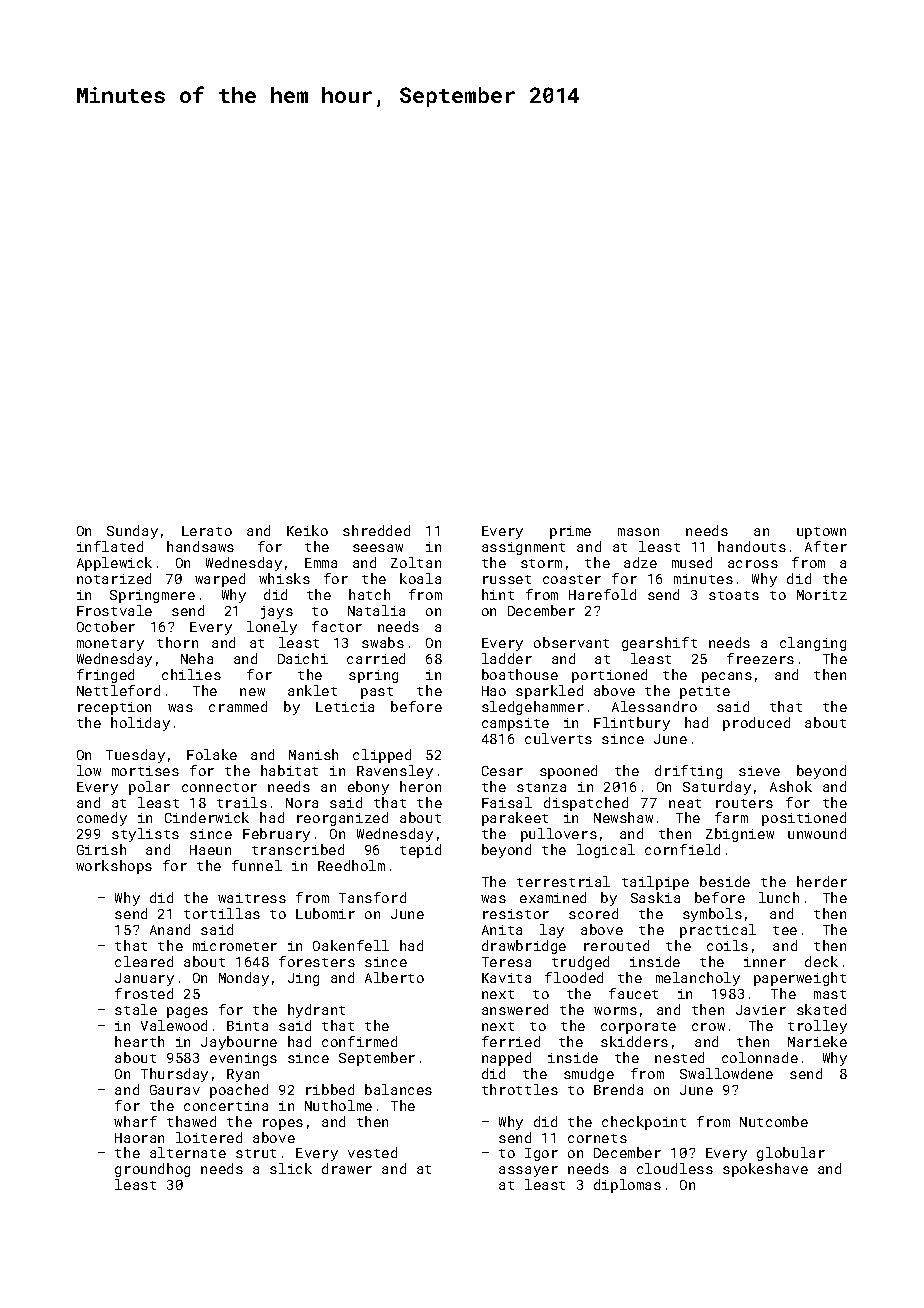 This document has height=1308, width=924. What do you see at coordinates (822, 881) in the document?
I see `herder` at bounding box center [822, 881].
